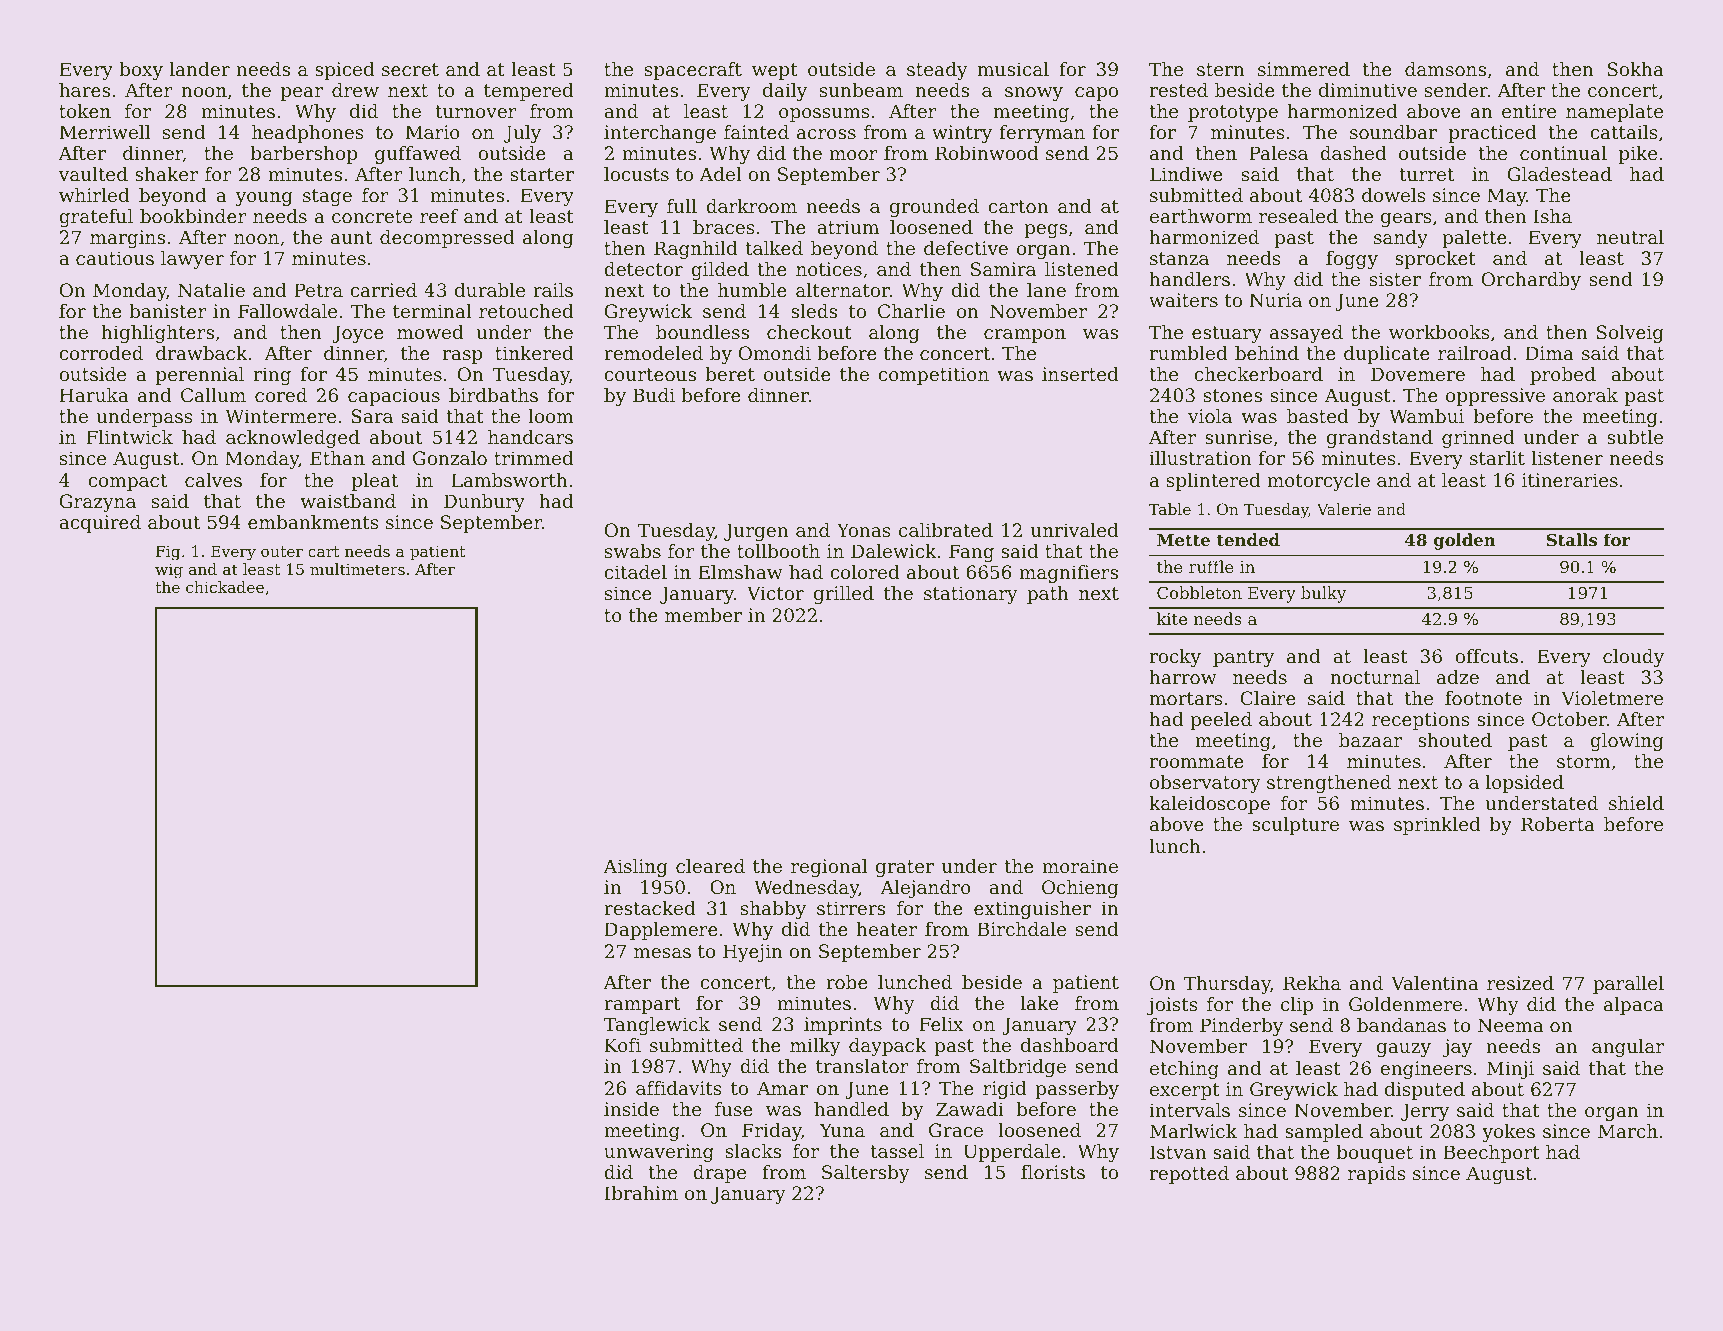 This image has height=1331, width=1723. Describe the element at coordinates (1189, 1175) in the image. I see `repotted` at that location.
